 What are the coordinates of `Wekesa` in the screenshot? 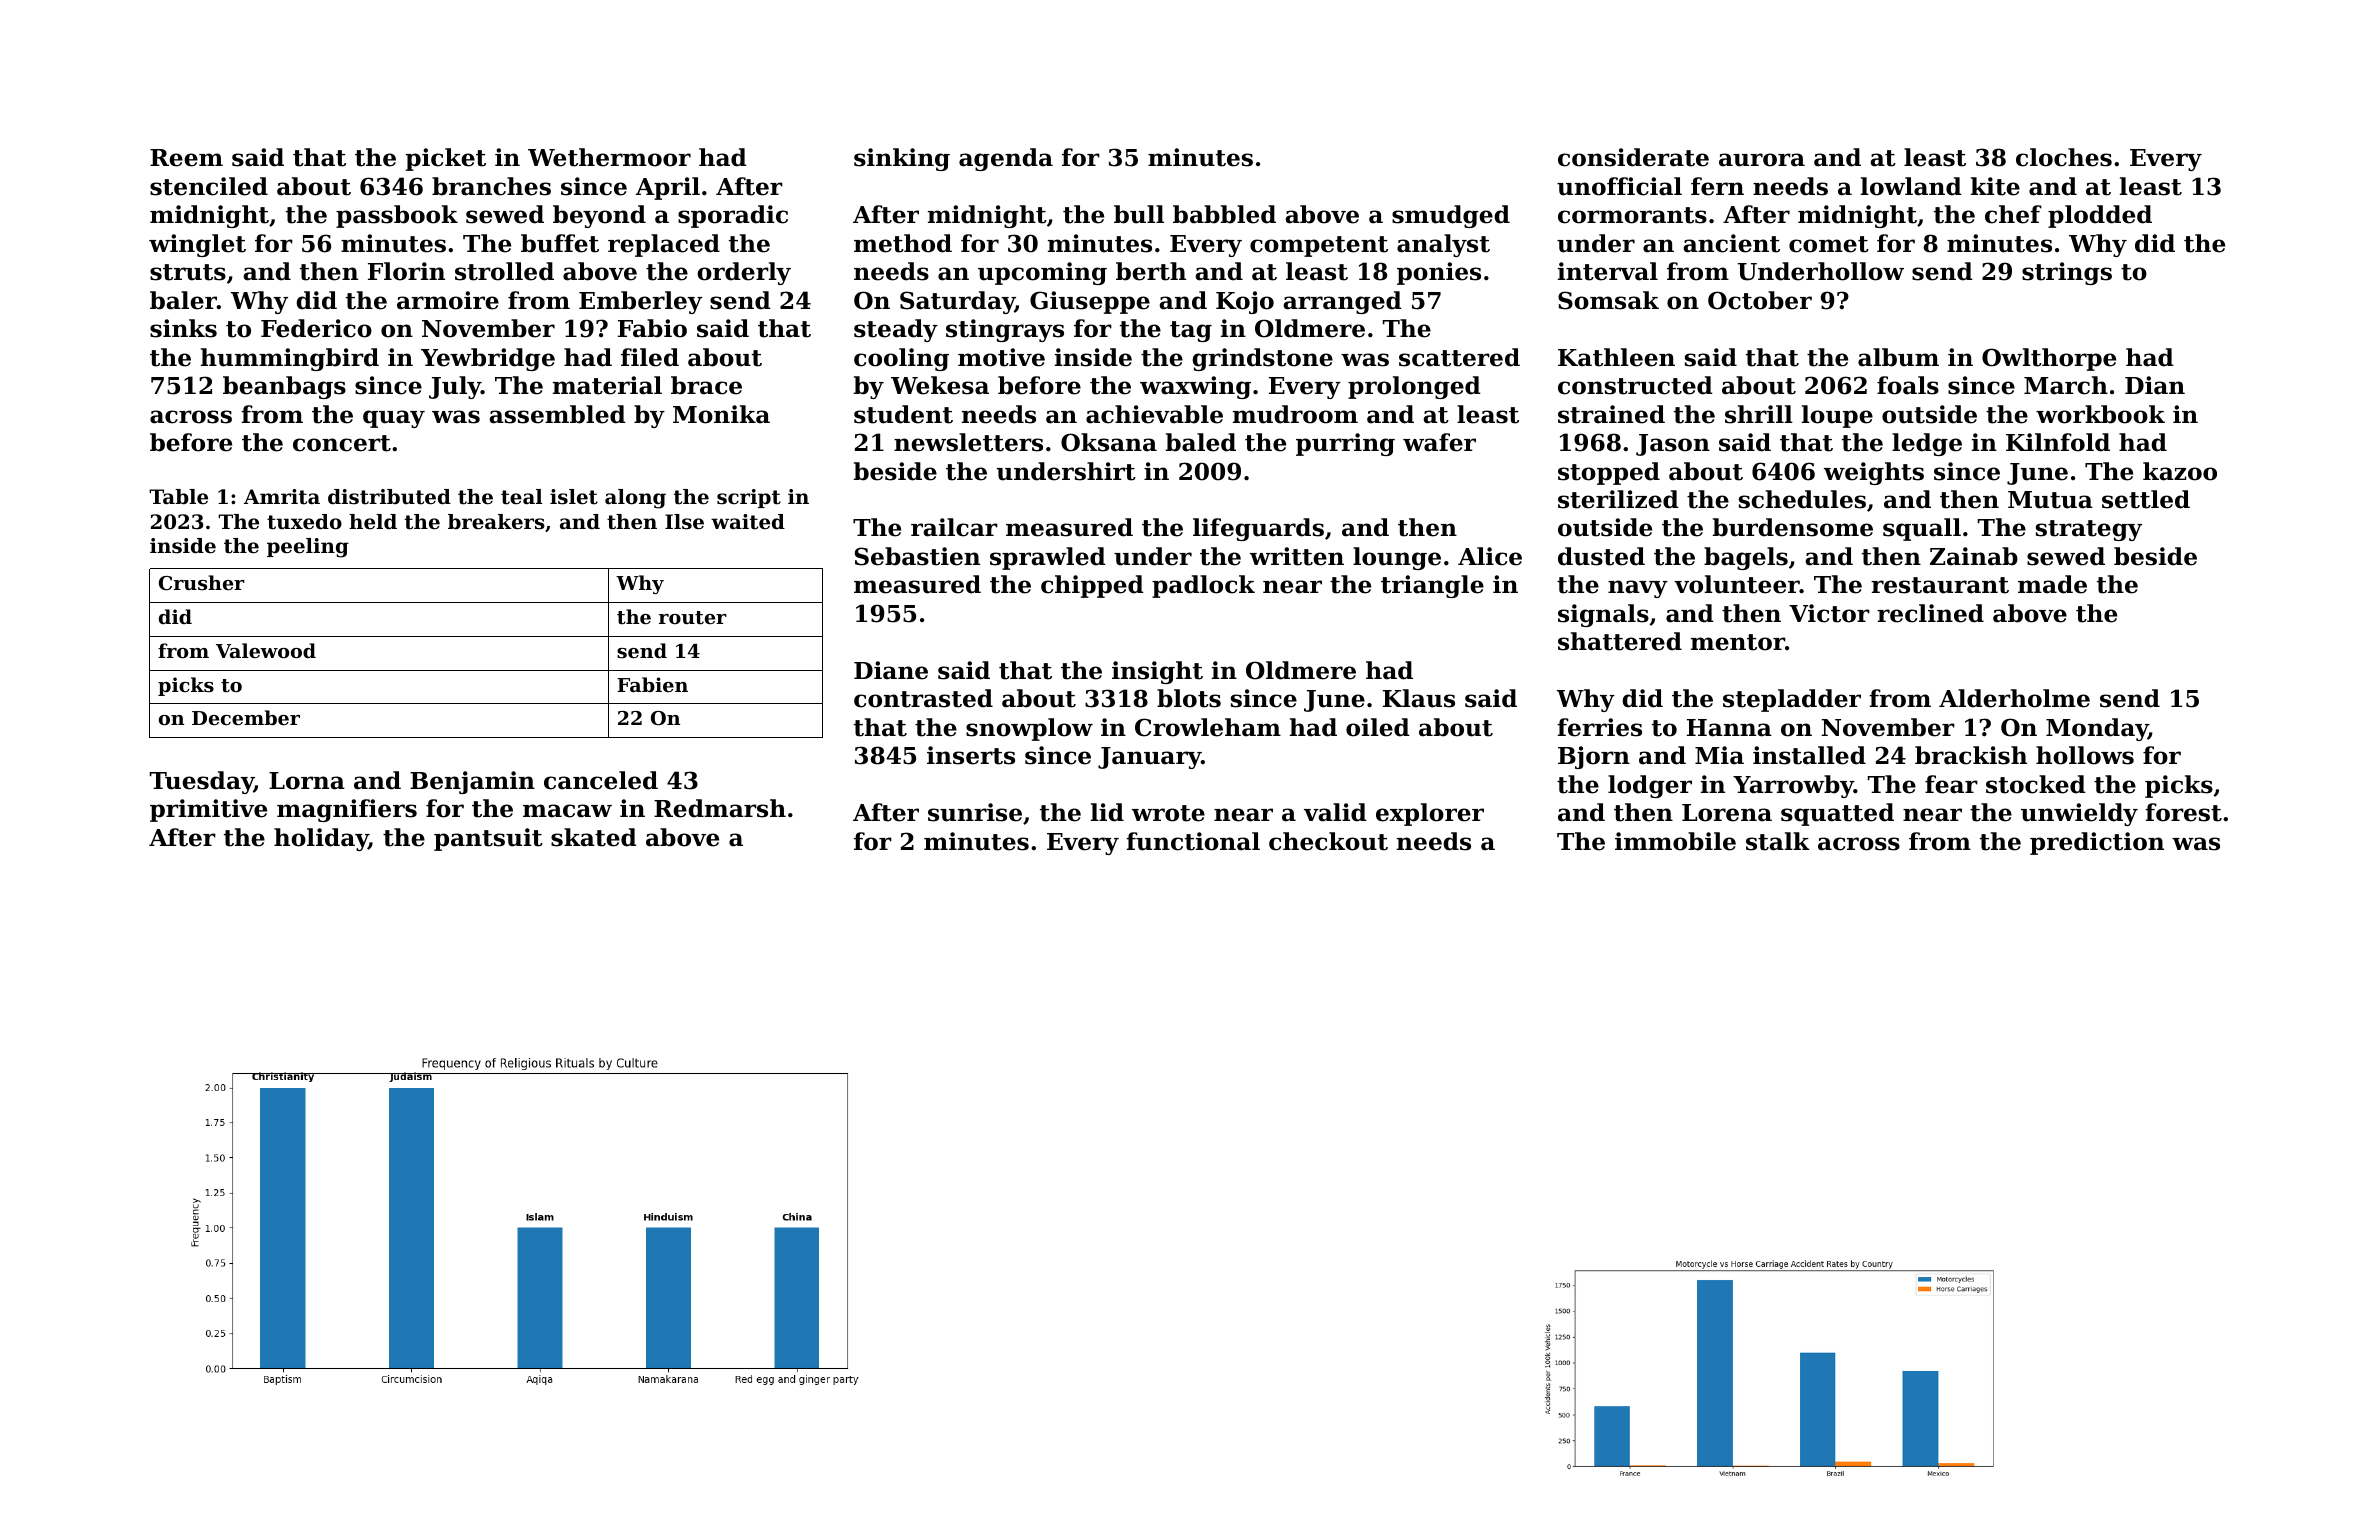 It's located at (940, 385).
